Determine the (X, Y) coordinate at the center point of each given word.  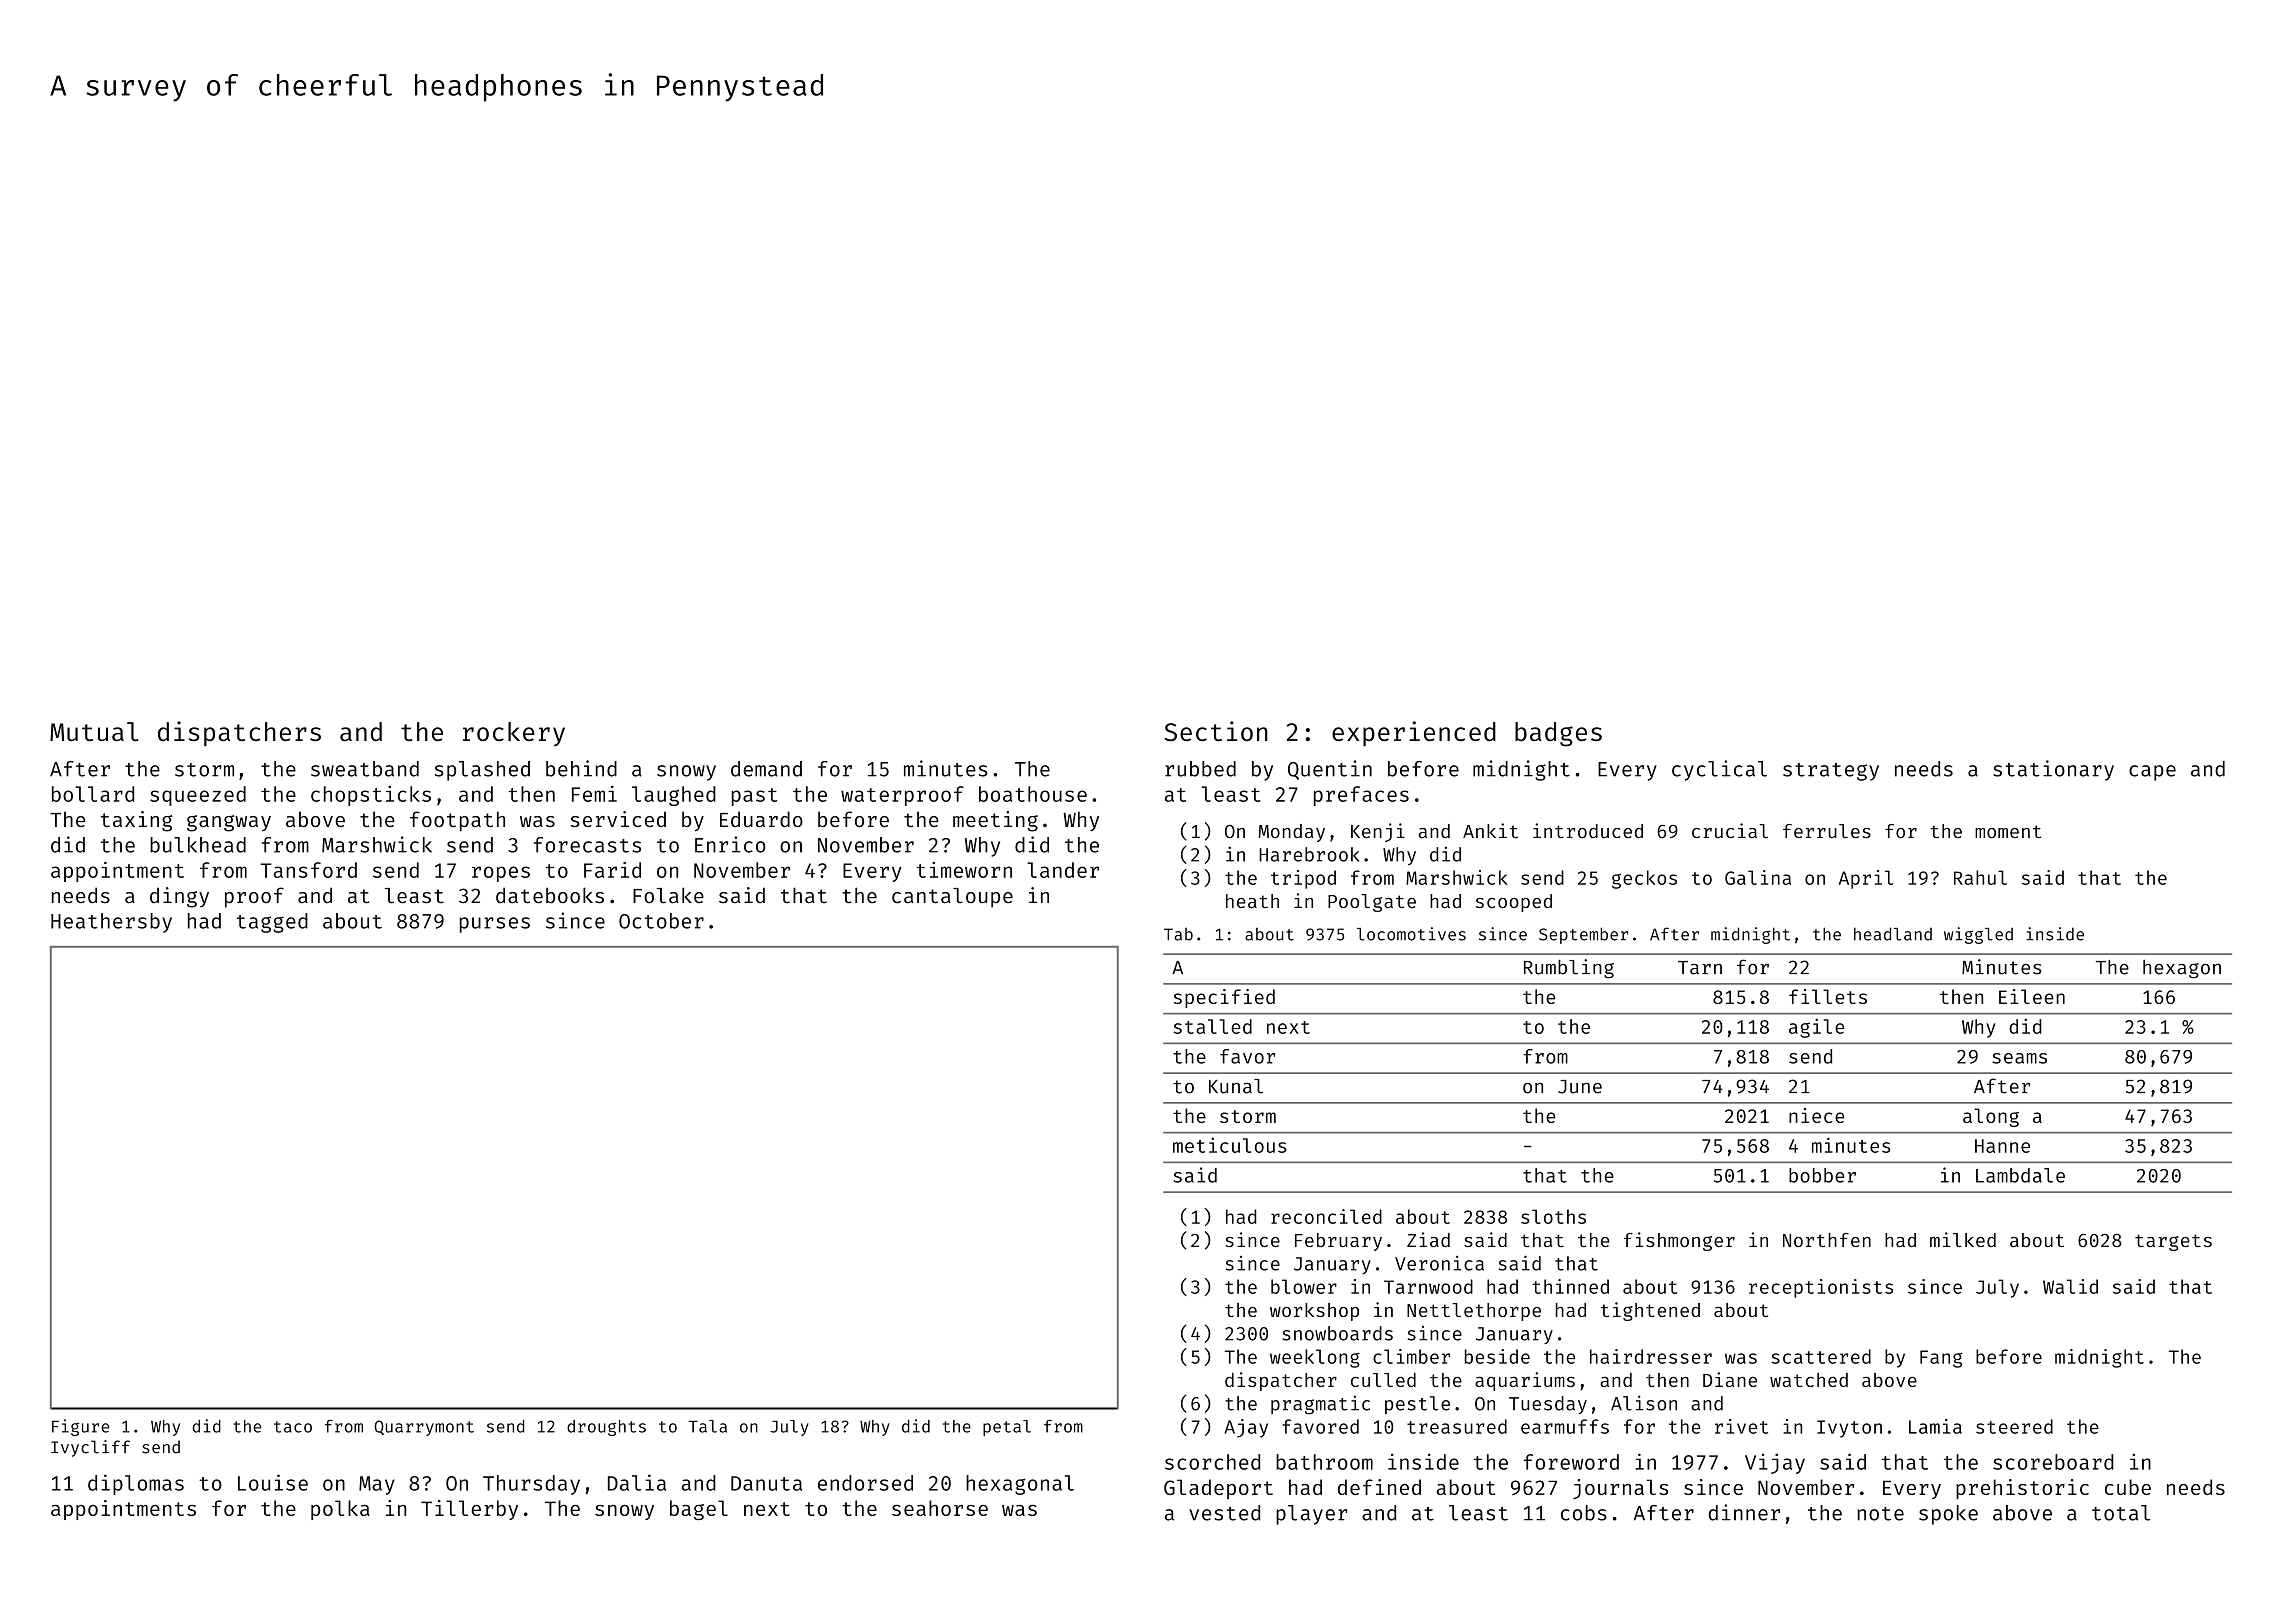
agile (1816, 1028)
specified (1224, 998)
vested (1224, 1513)
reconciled (1326, 1216)
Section (1216, 731)
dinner (1744, 1512)
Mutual (94, 731)
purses (495, 925)
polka (340, 1510)
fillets (1828, 996)
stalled (1213, 1026)
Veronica (1439, 1263)
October (661, 921)
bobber (1822, 1175)
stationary (2053, 770)
